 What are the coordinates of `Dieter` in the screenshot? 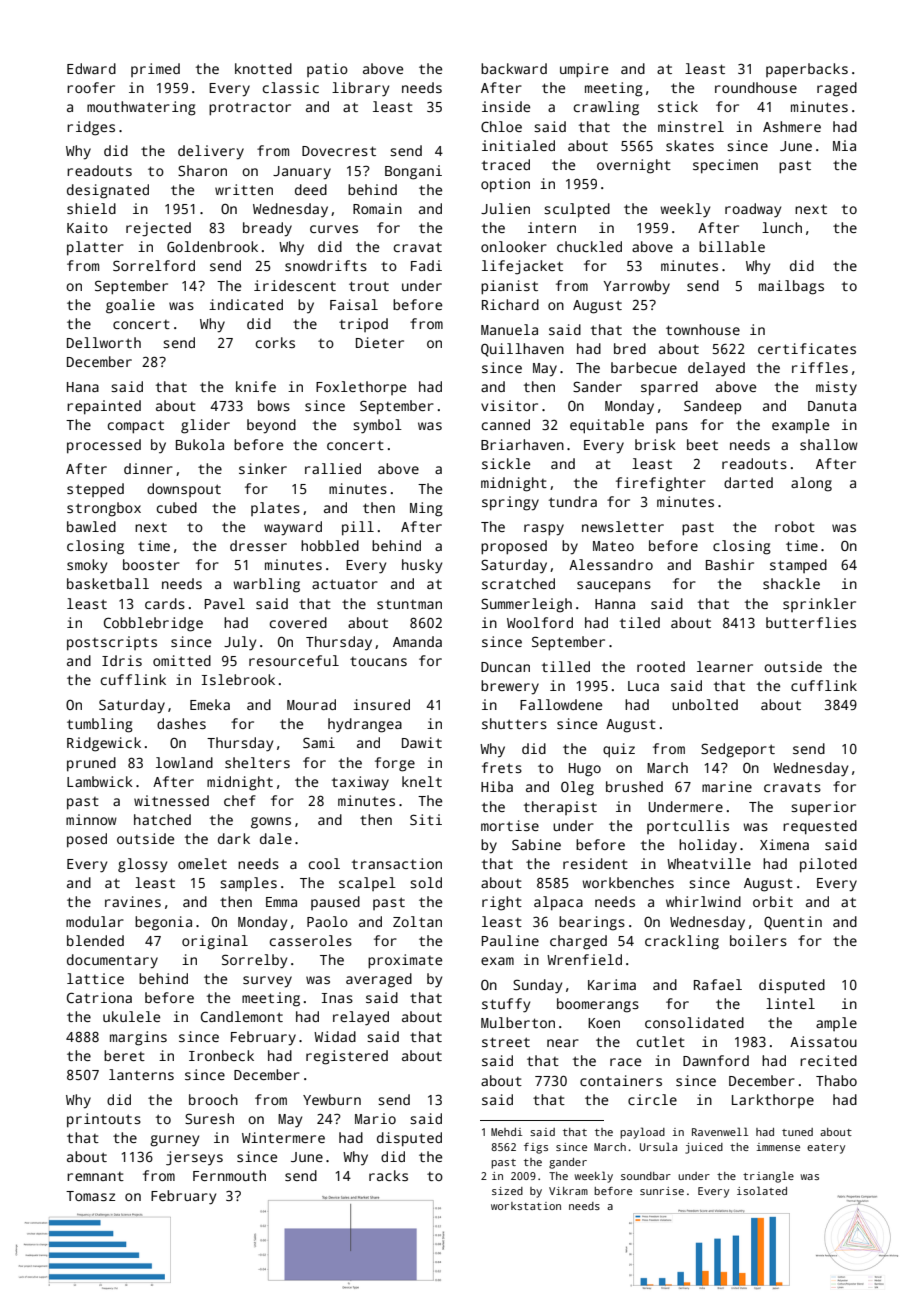 It's located at (380, 342).
